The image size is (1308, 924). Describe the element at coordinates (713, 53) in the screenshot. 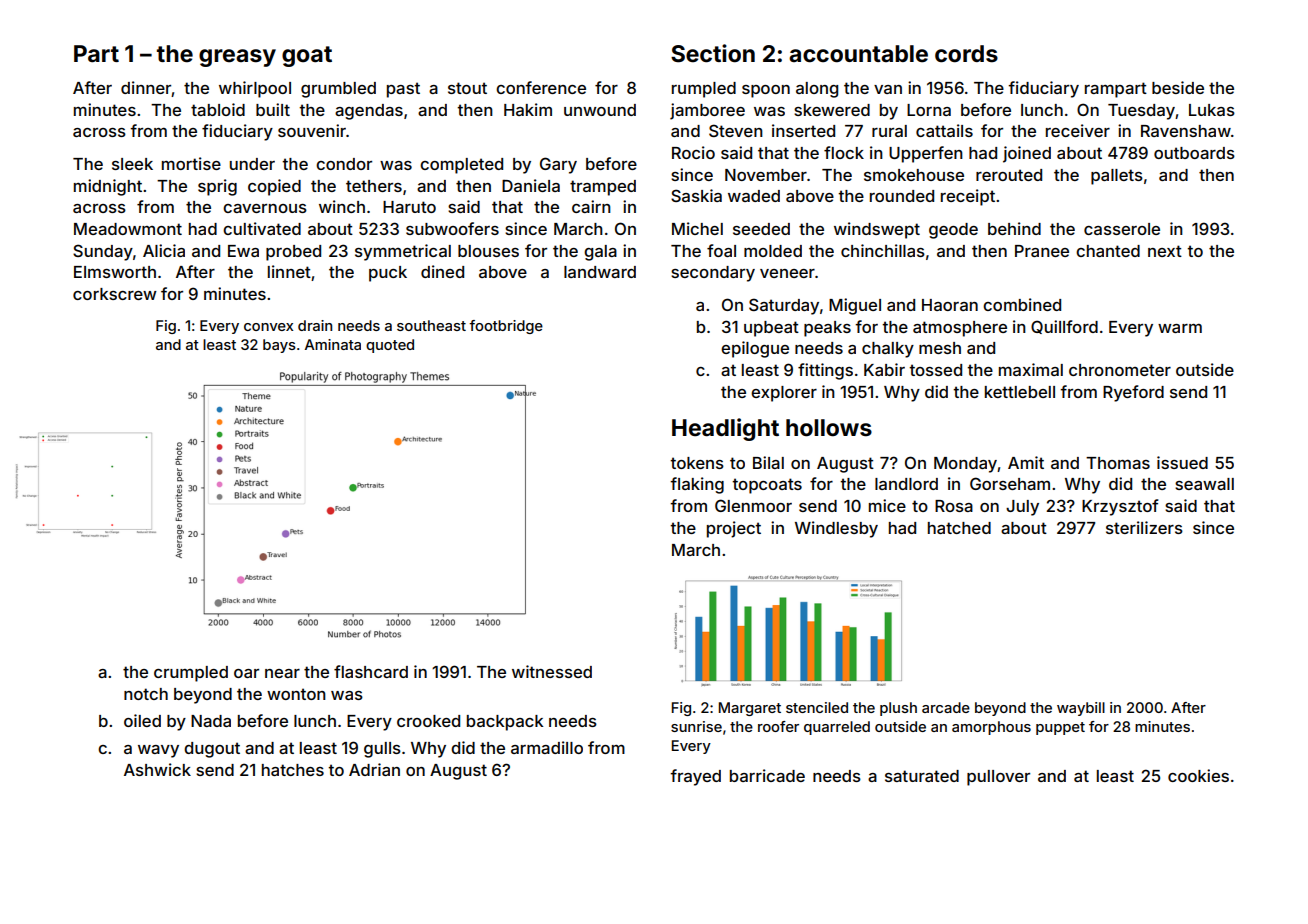

I see `Section` at that location.
